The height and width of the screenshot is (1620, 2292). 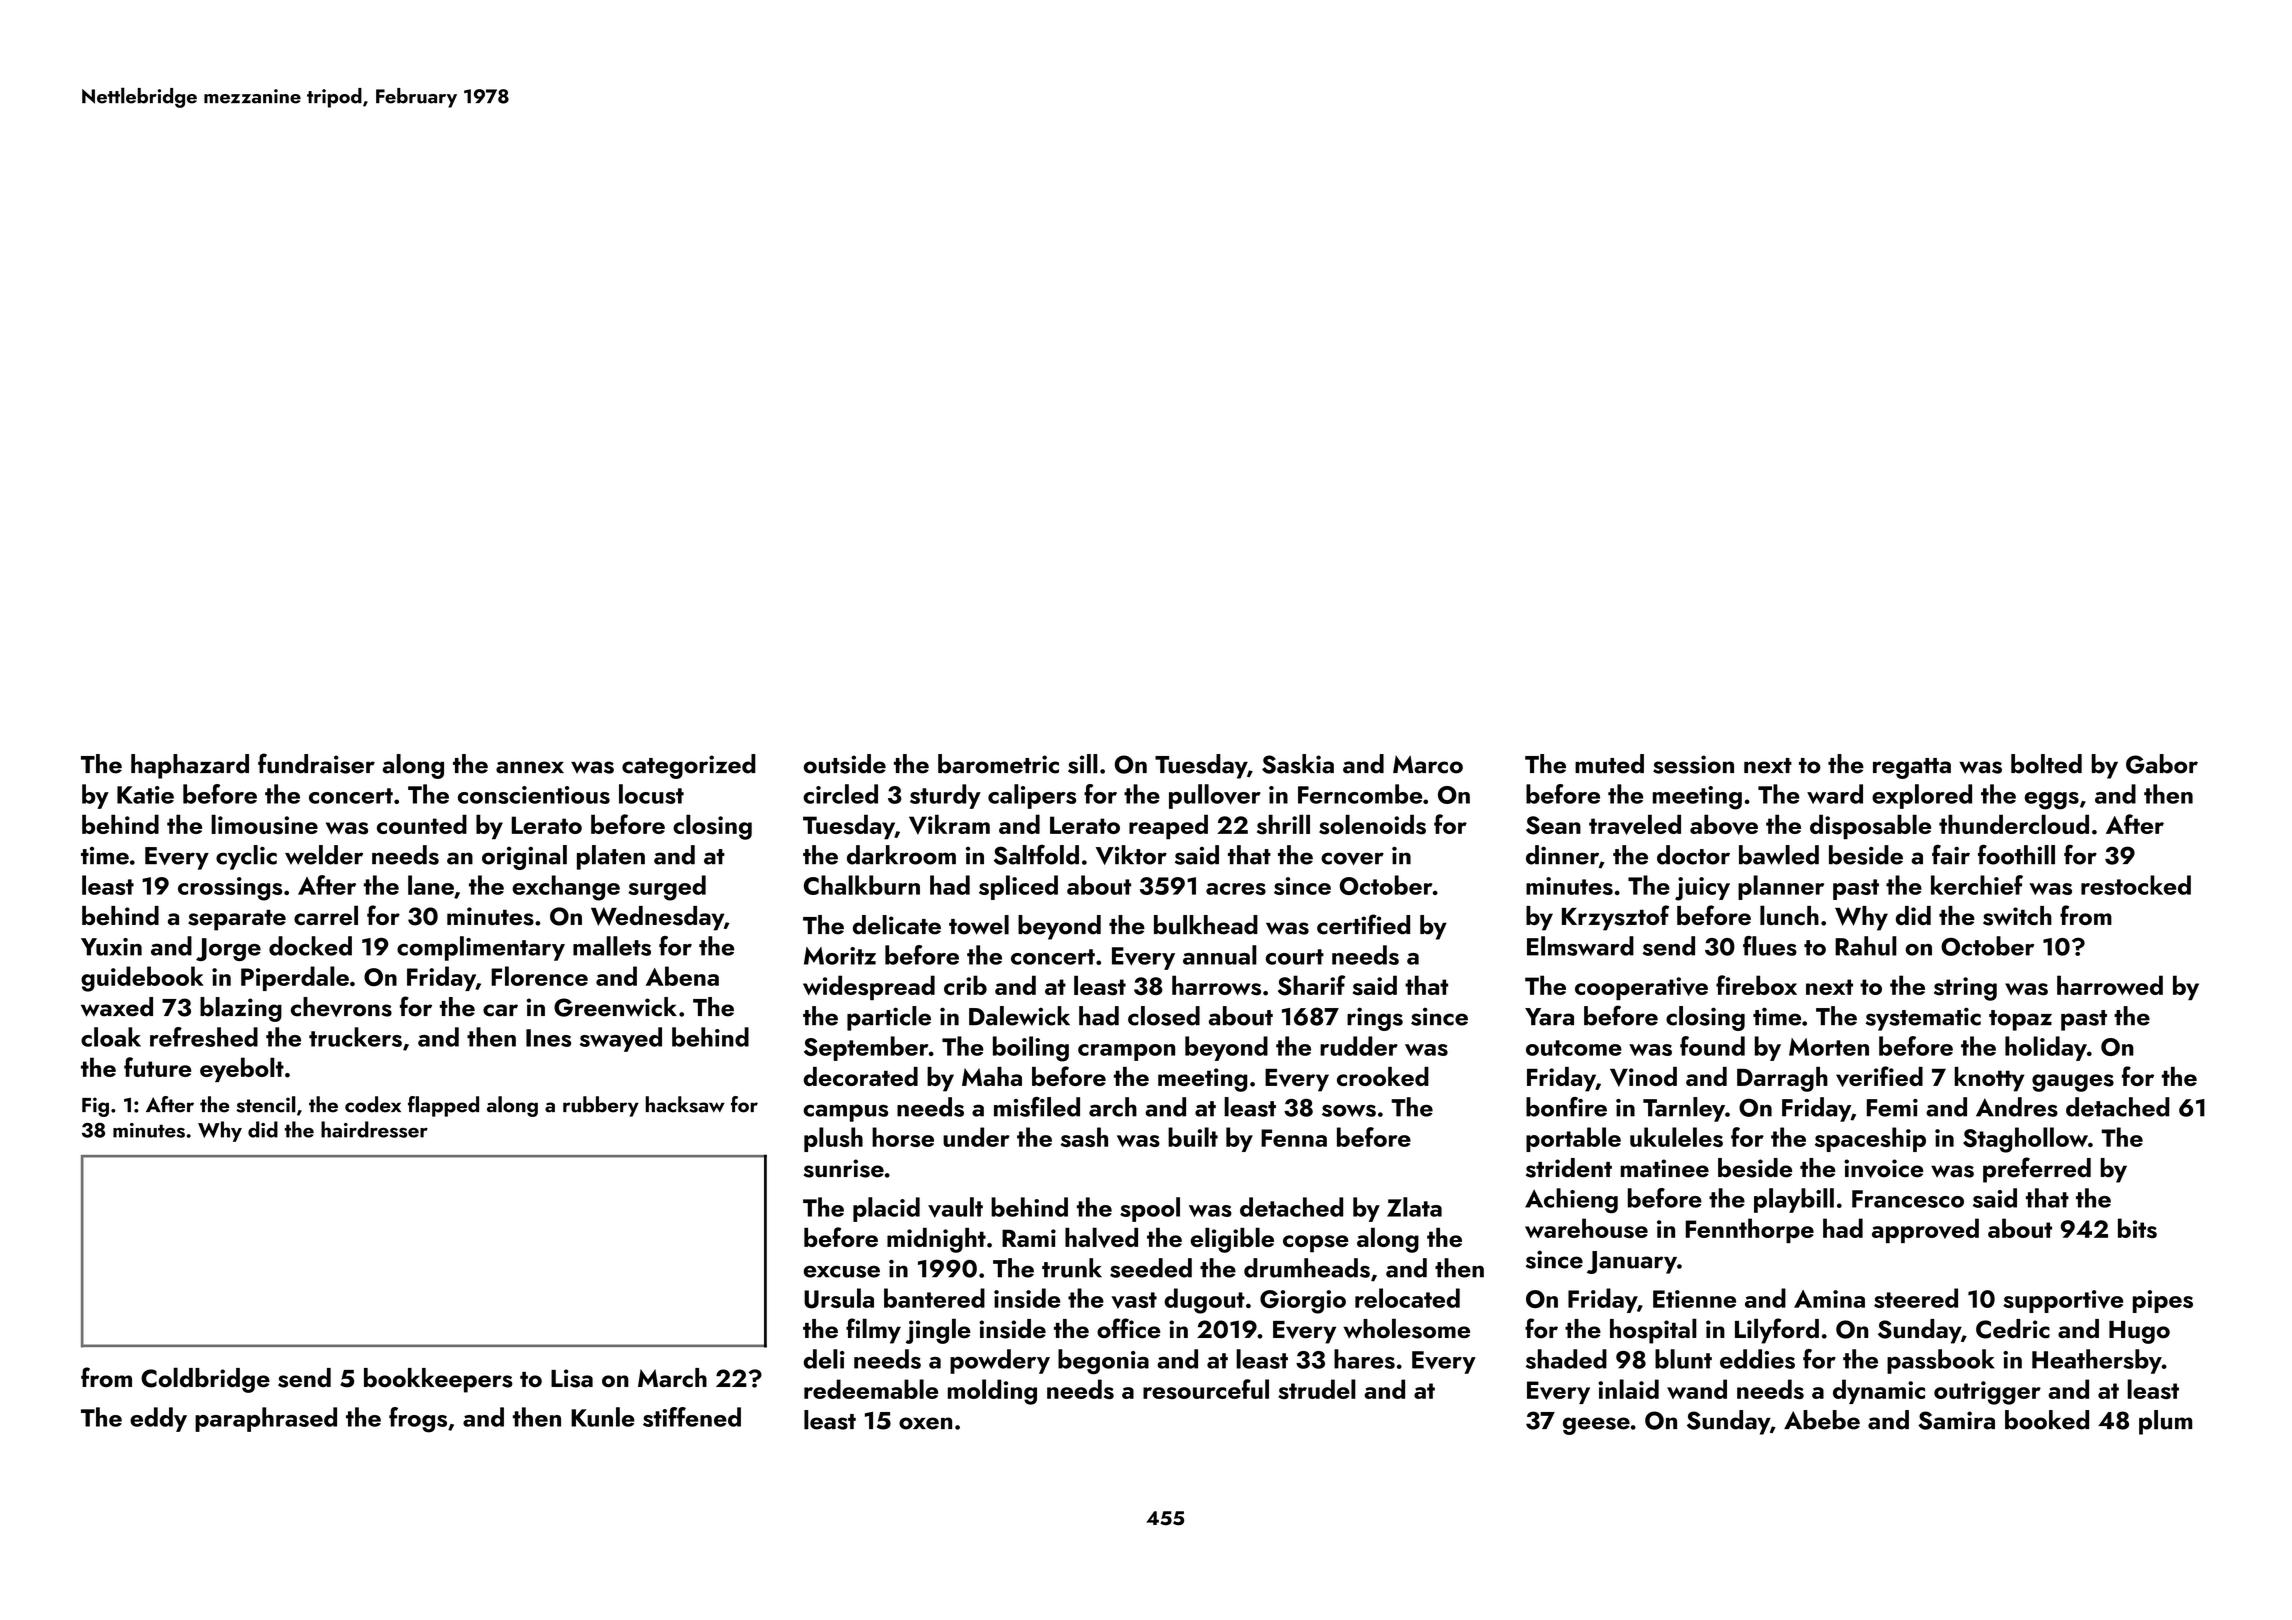 What do you see at coordinates (1757, 1359) in the screenshot?
I see `eddies` at bounding box center [1757, 1359].
